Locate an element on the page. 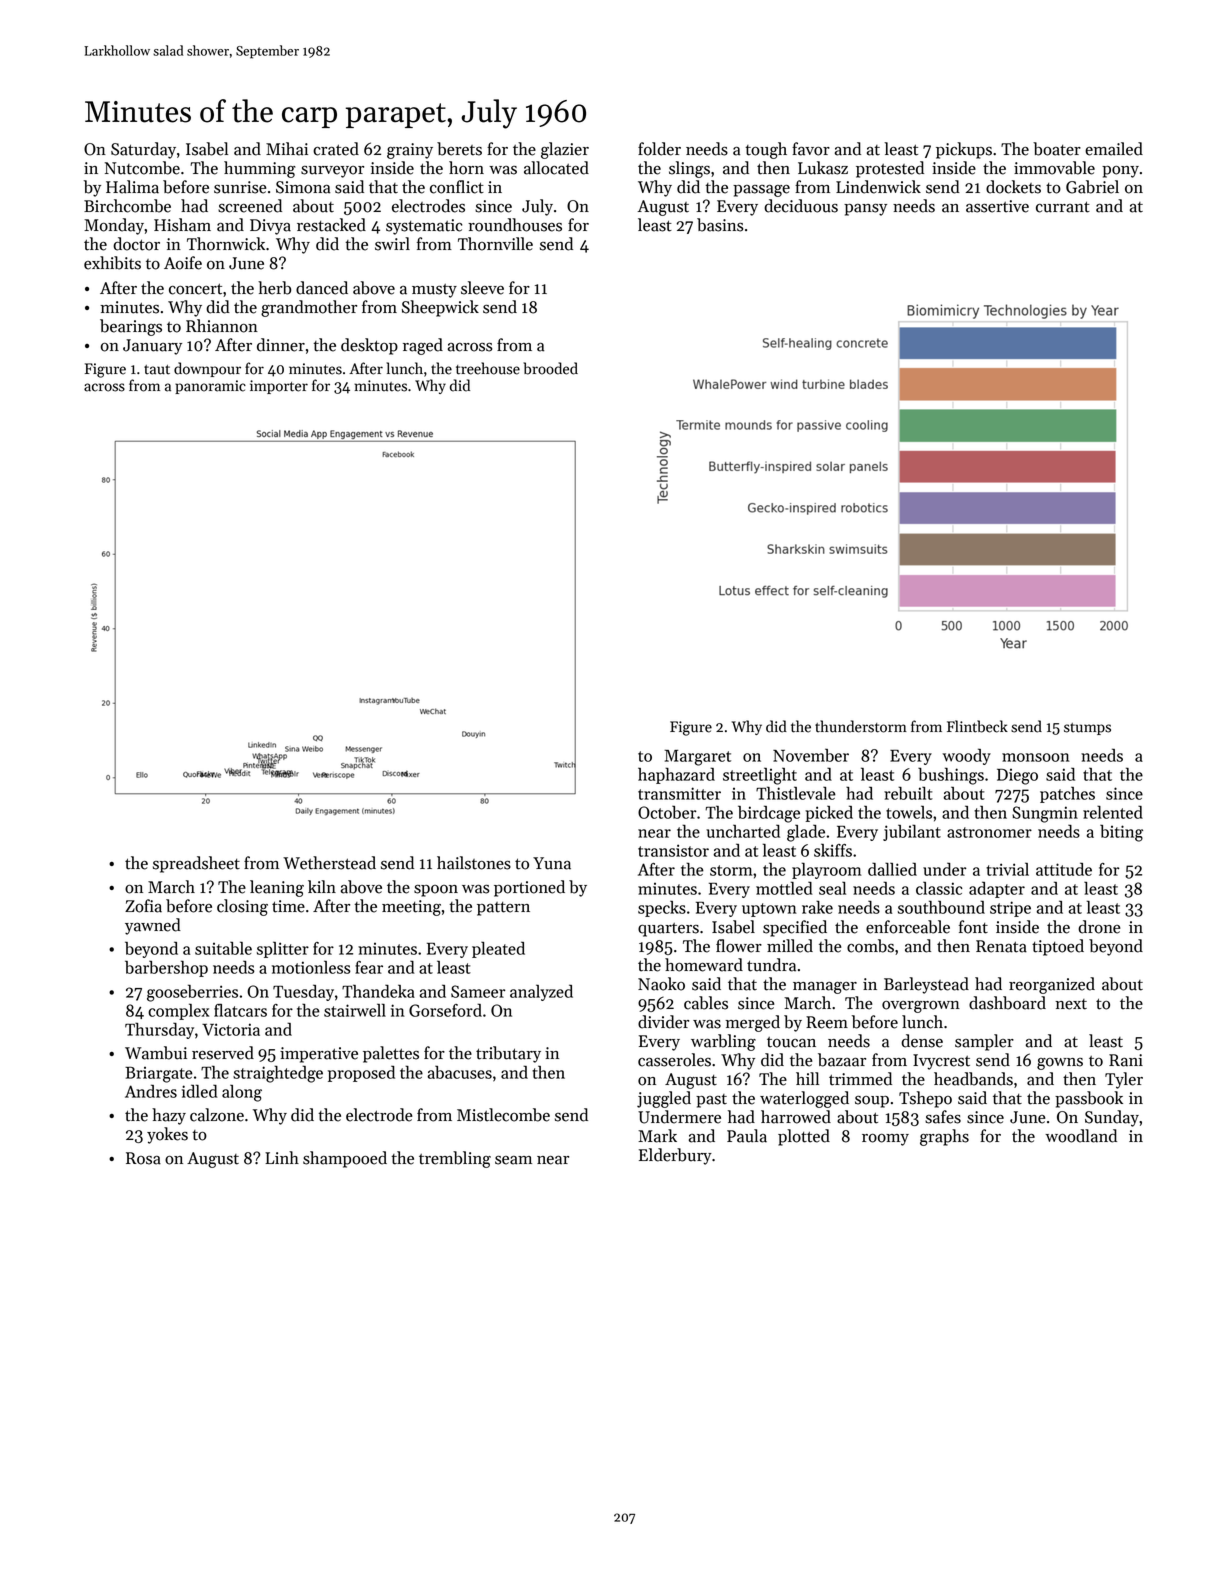 The width and height of the document is (1227, 1588). swirl is located at coordinates (392, 244).
